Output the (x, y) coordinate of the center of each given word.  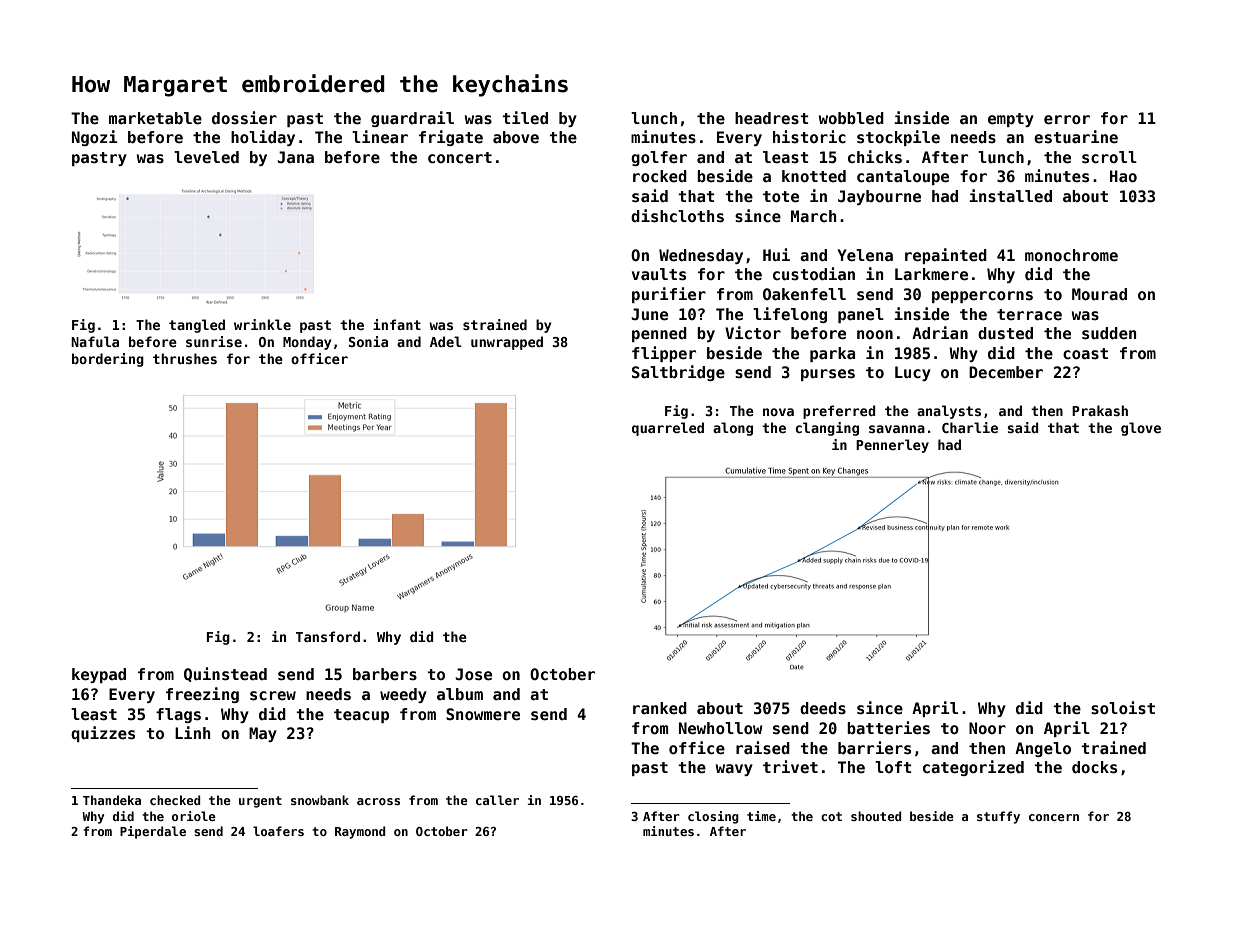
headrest (772, 118)
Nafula (95, 341)
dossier (244, 118)
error (1067, 120)
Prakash (1100, 410)
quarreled (668, 429)
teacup (361, 716)
